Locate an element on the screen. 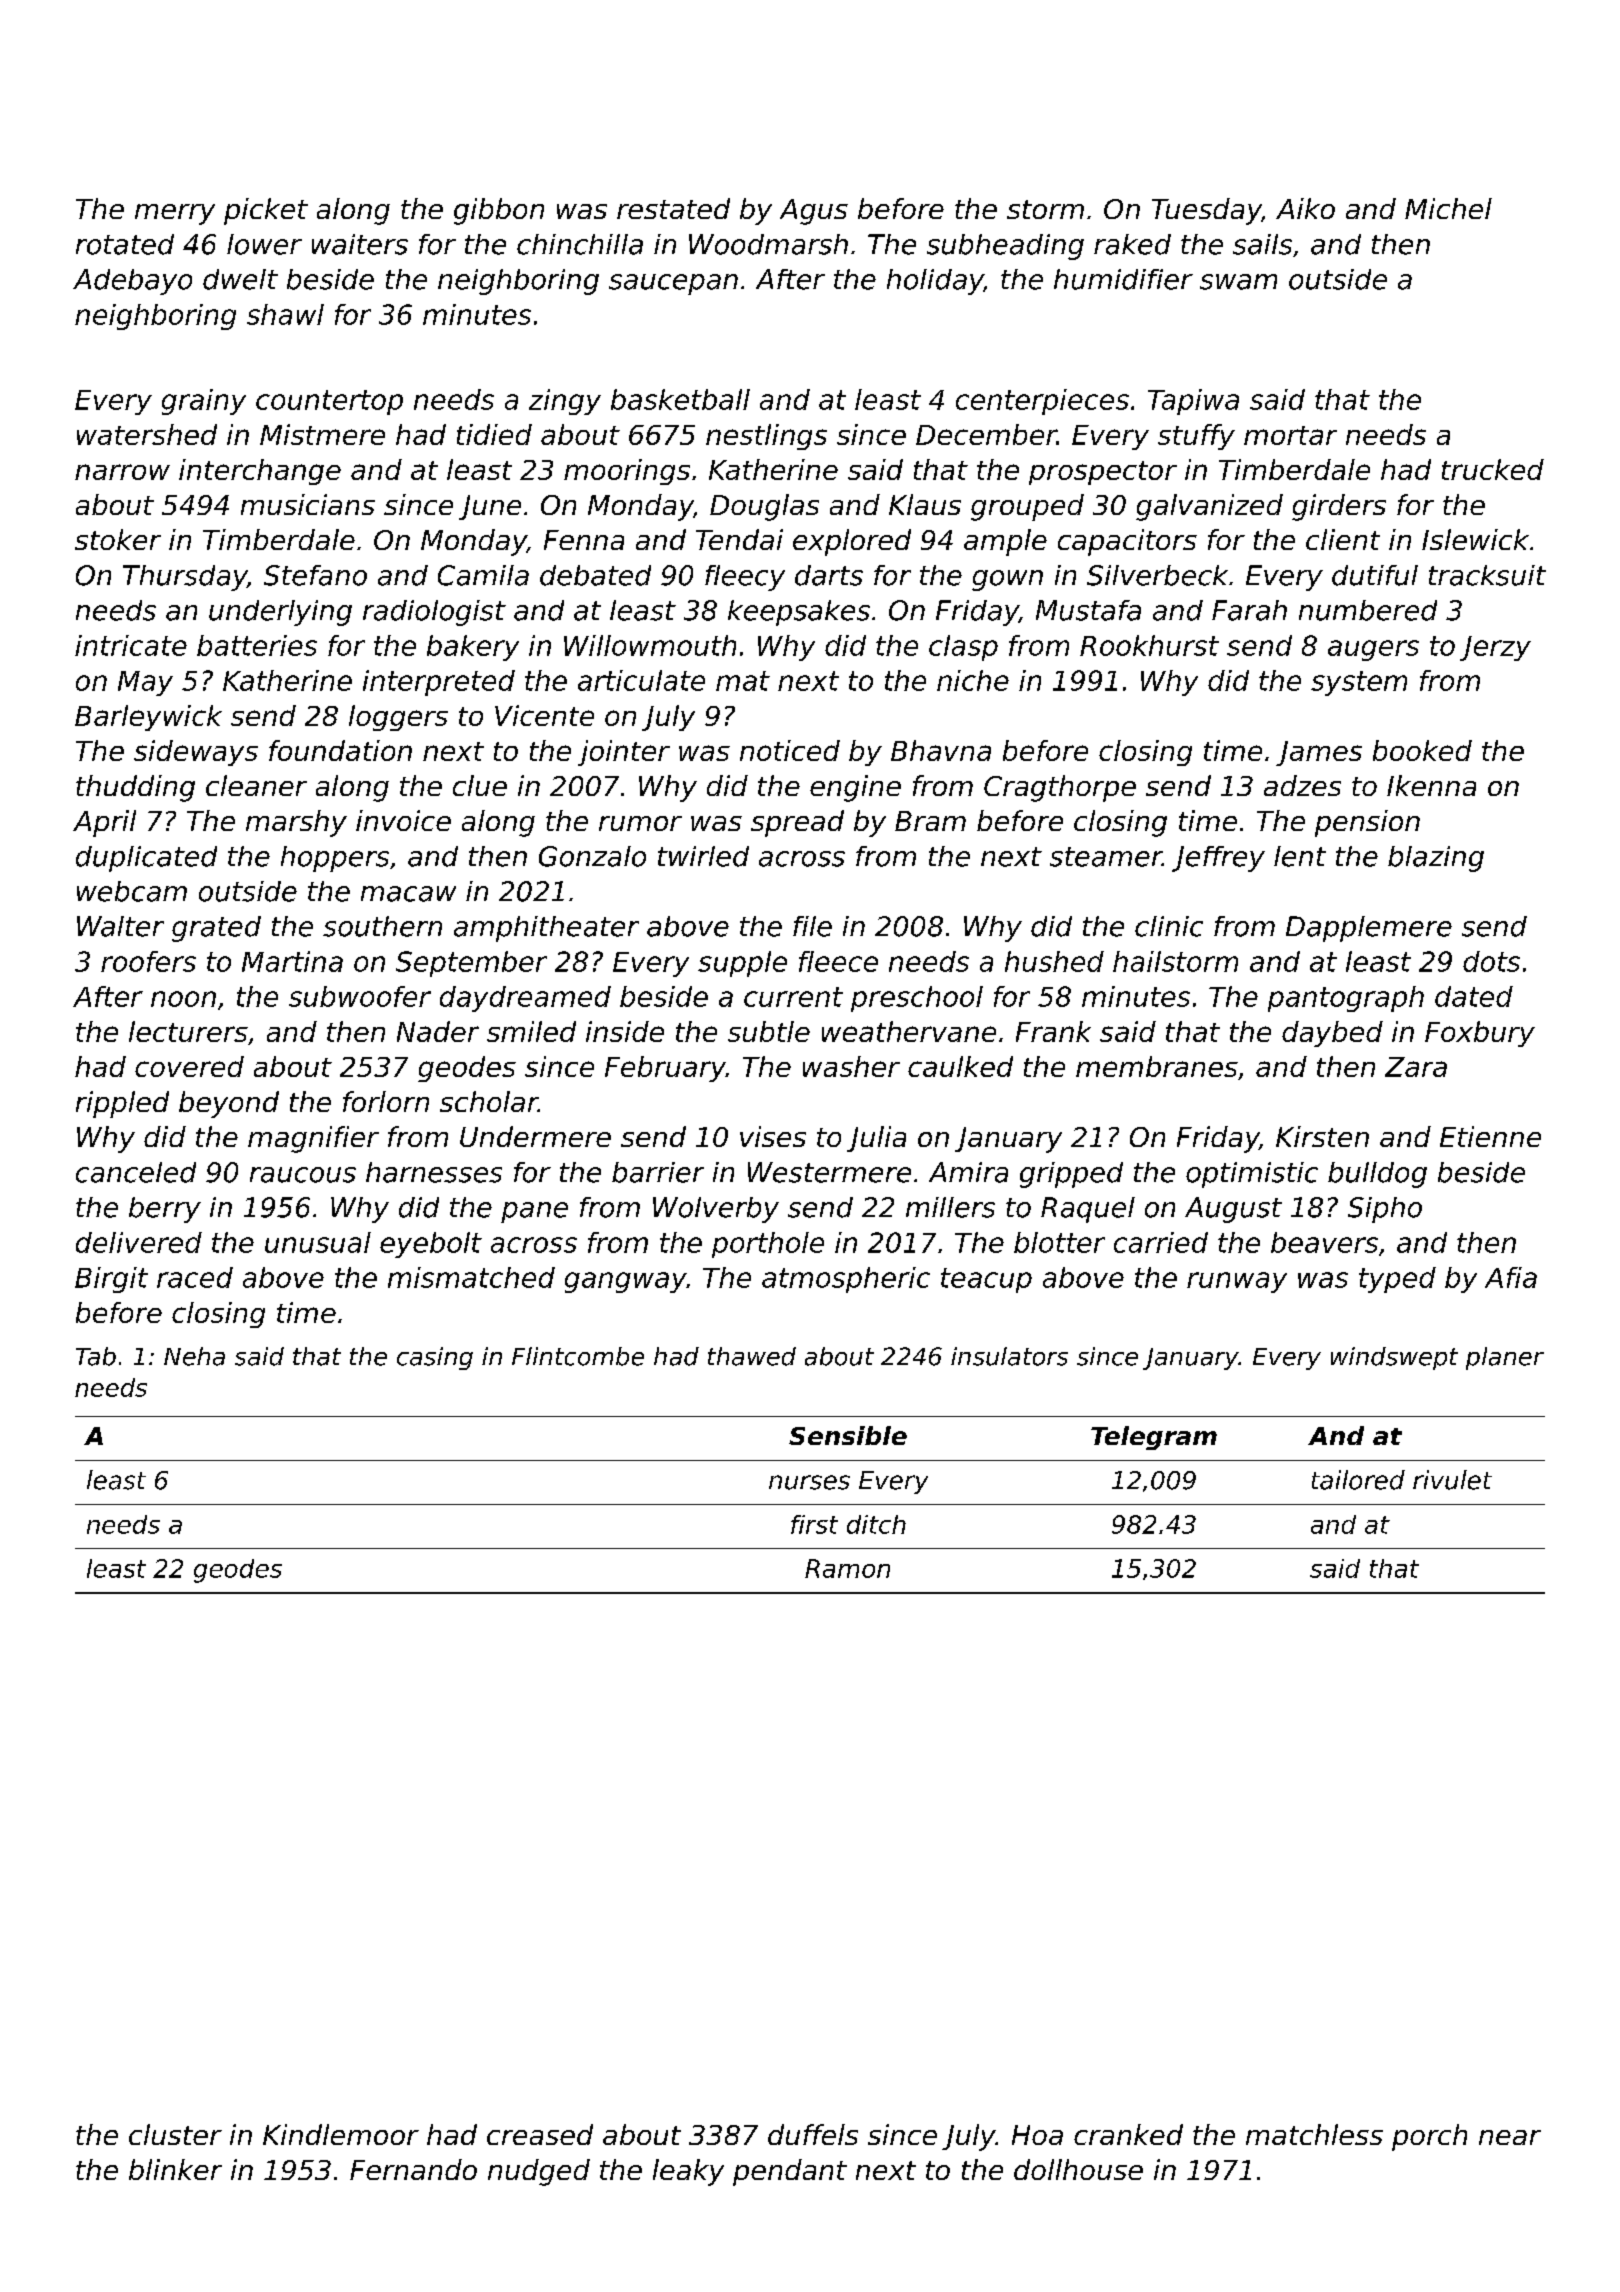  picket is located at coordinates (266, 211).
